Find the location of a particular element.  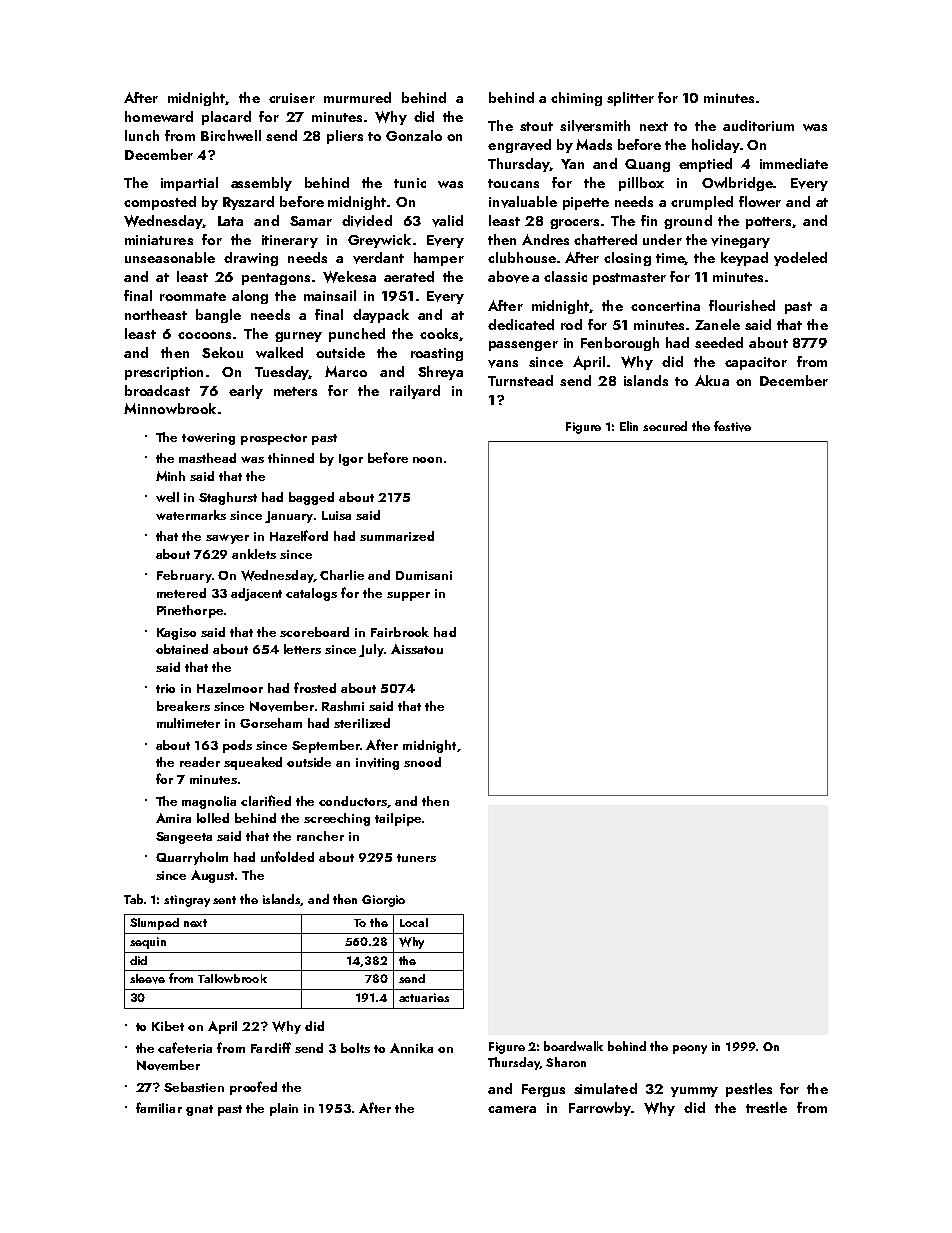

gnat is located at coordinates (199, 1110).
